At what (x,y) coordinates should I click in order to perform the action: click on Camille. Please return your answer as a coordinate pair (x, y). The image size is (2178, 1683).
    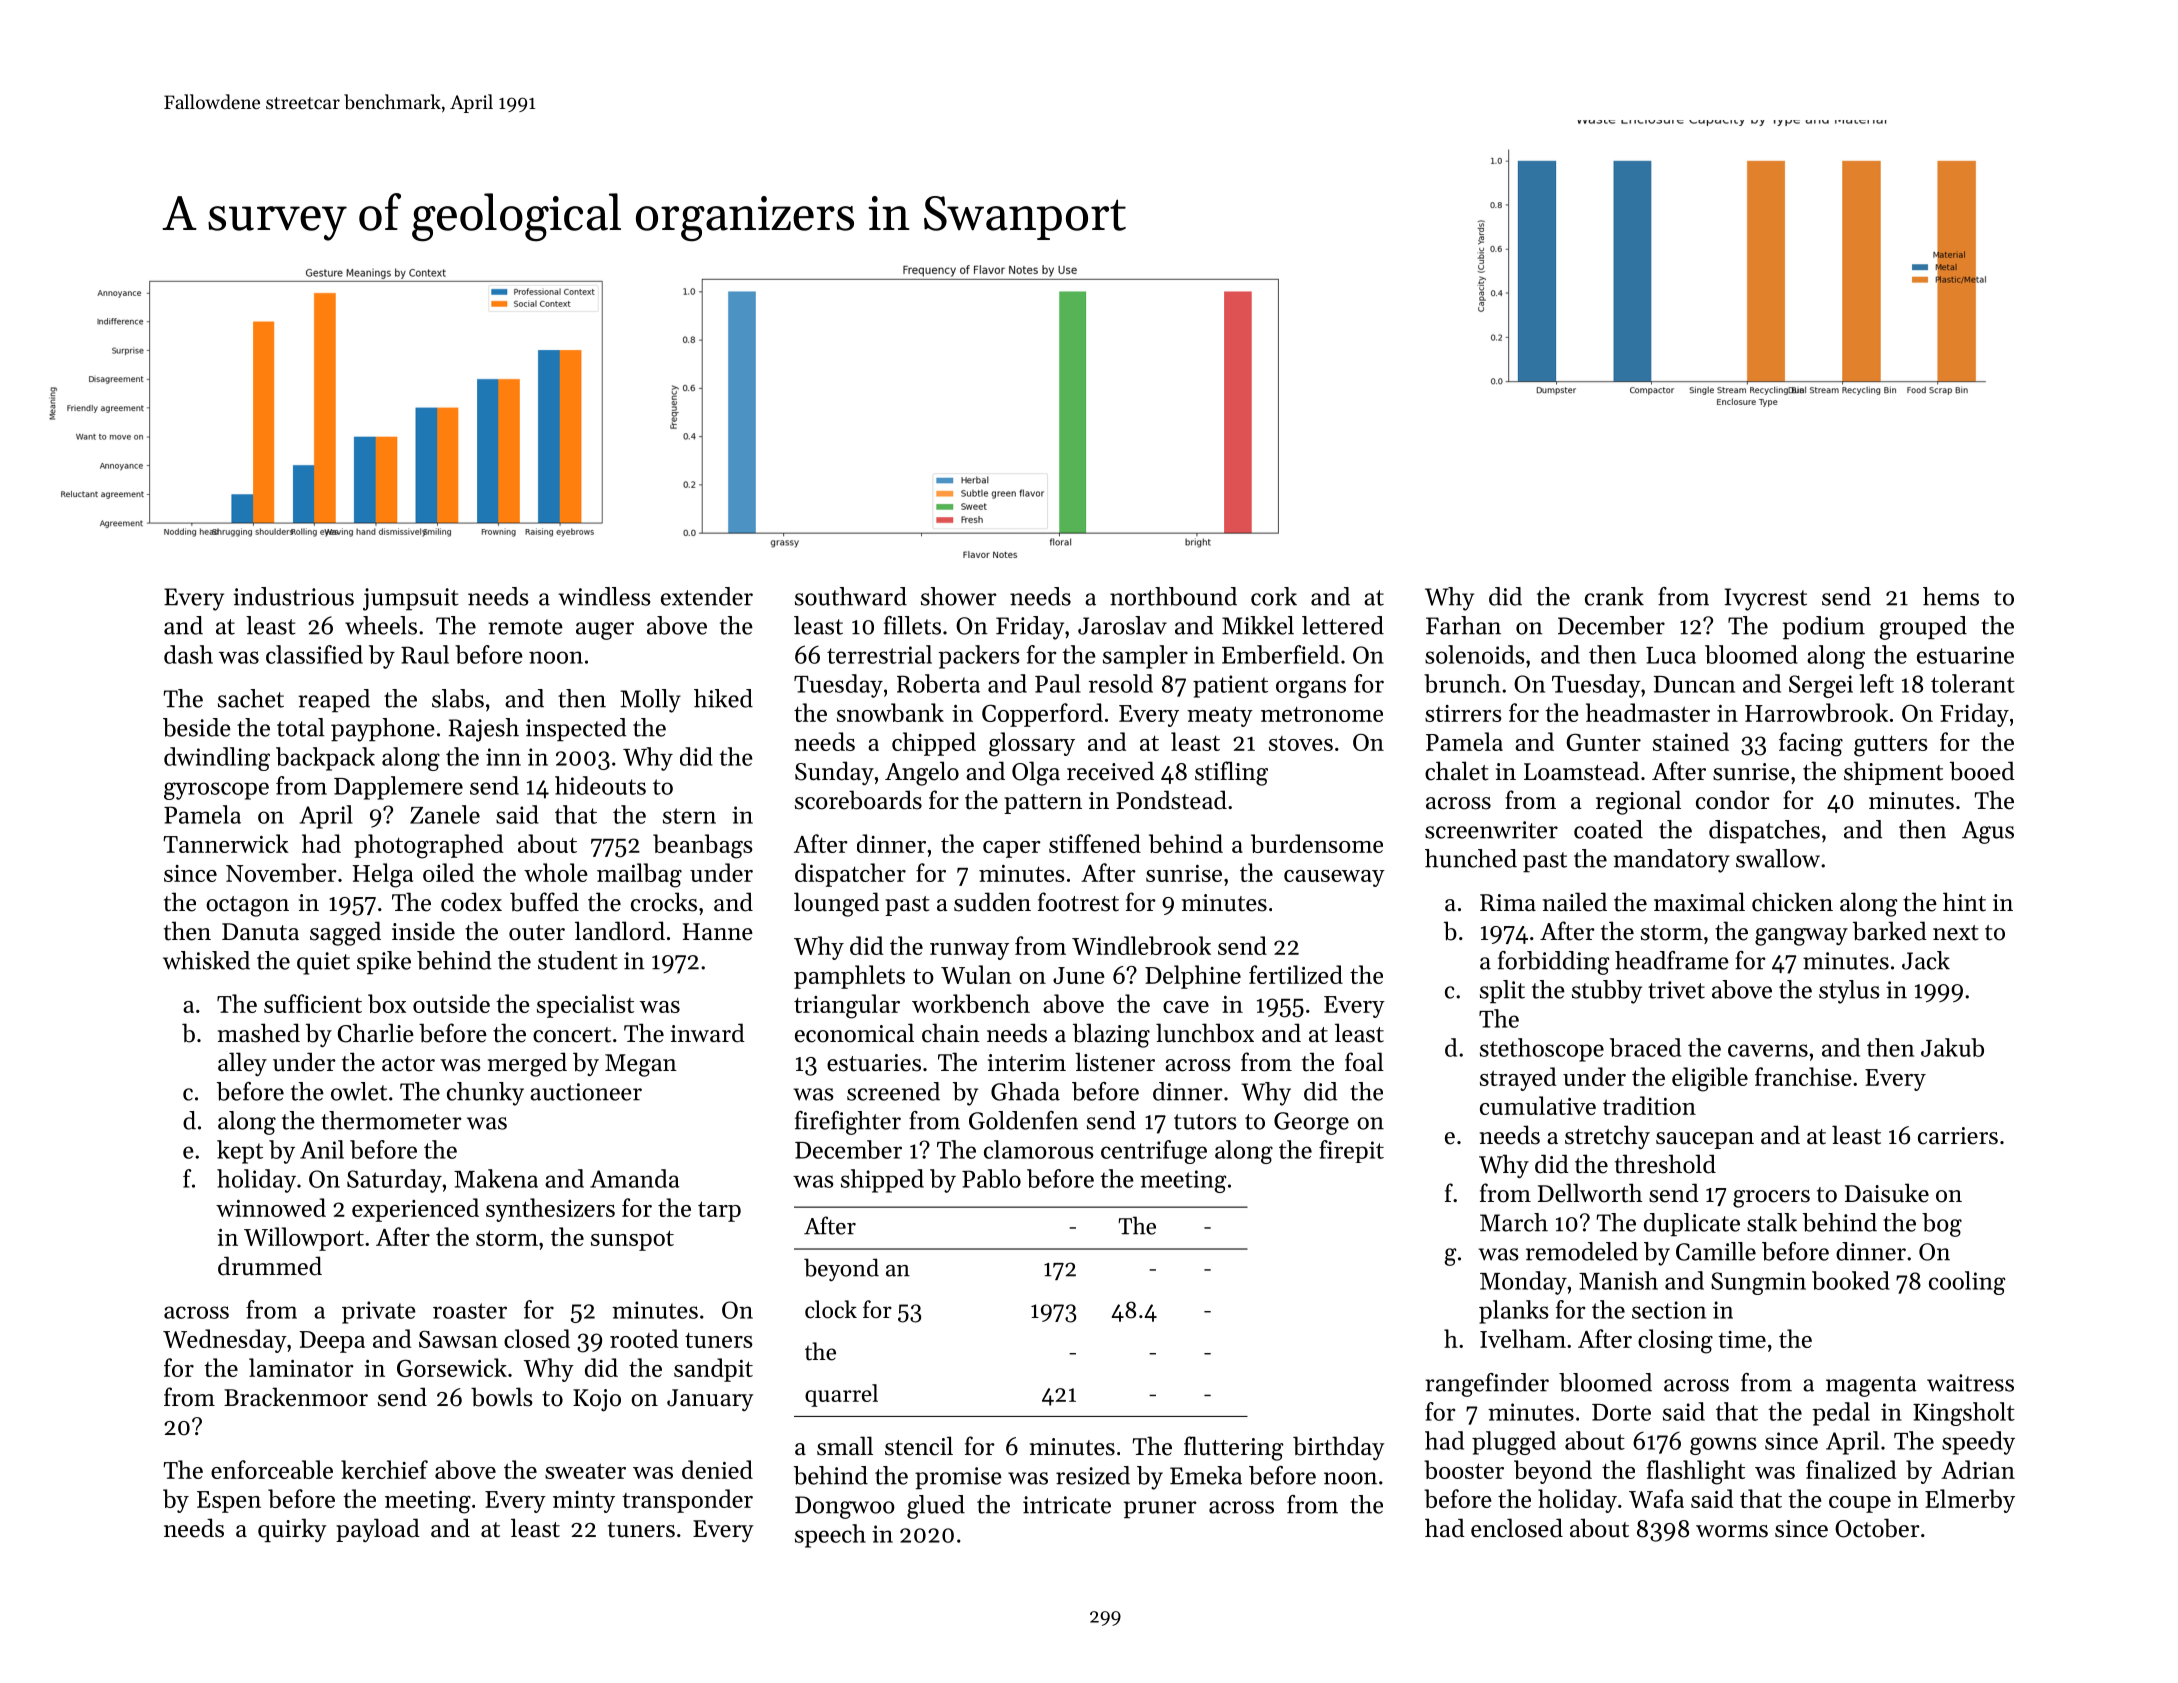
    Looking at the image, I should click on (1716, 1251).
